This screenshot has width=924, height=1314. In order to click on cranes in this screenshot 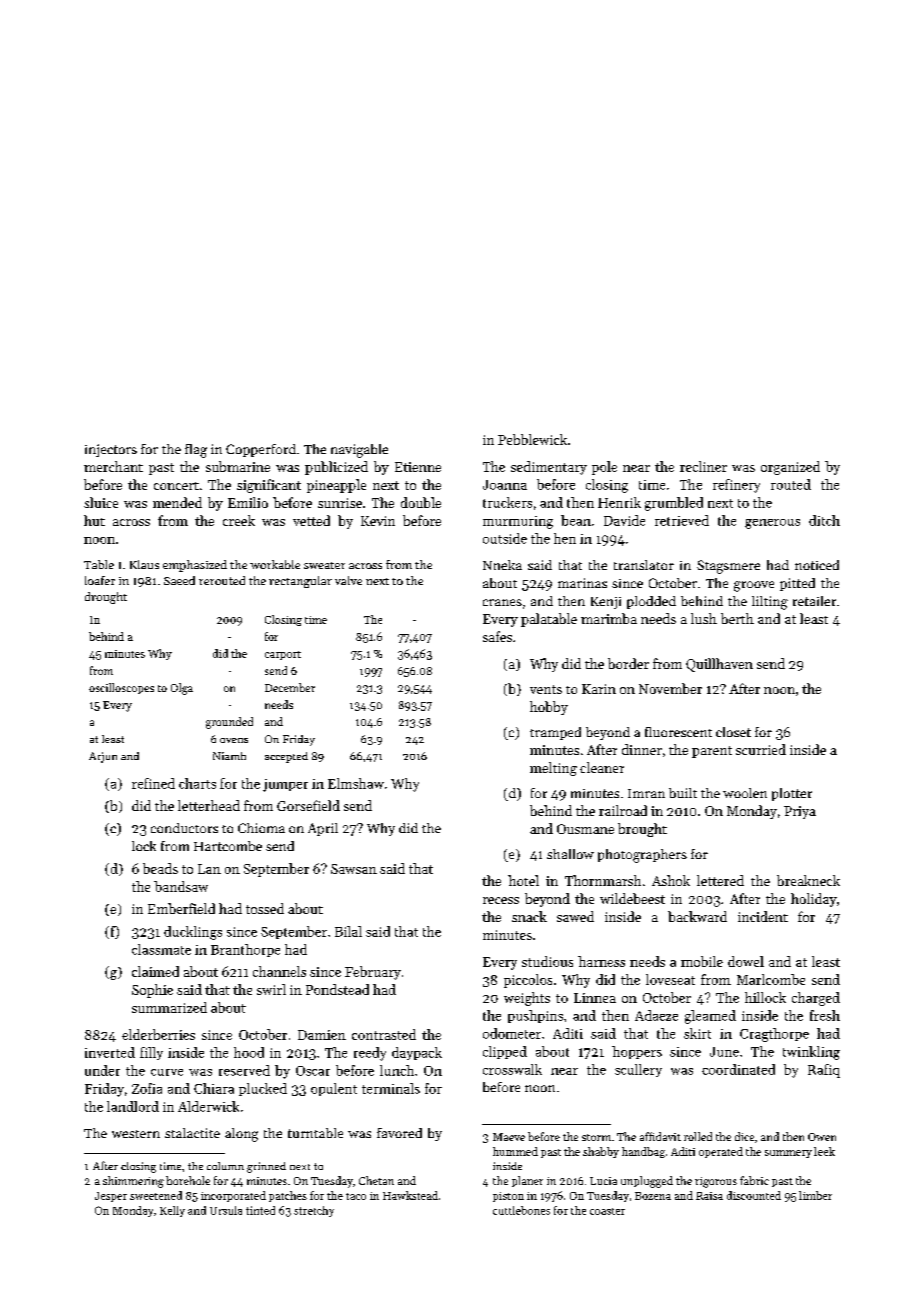, I will do `click(502, 602)`.
